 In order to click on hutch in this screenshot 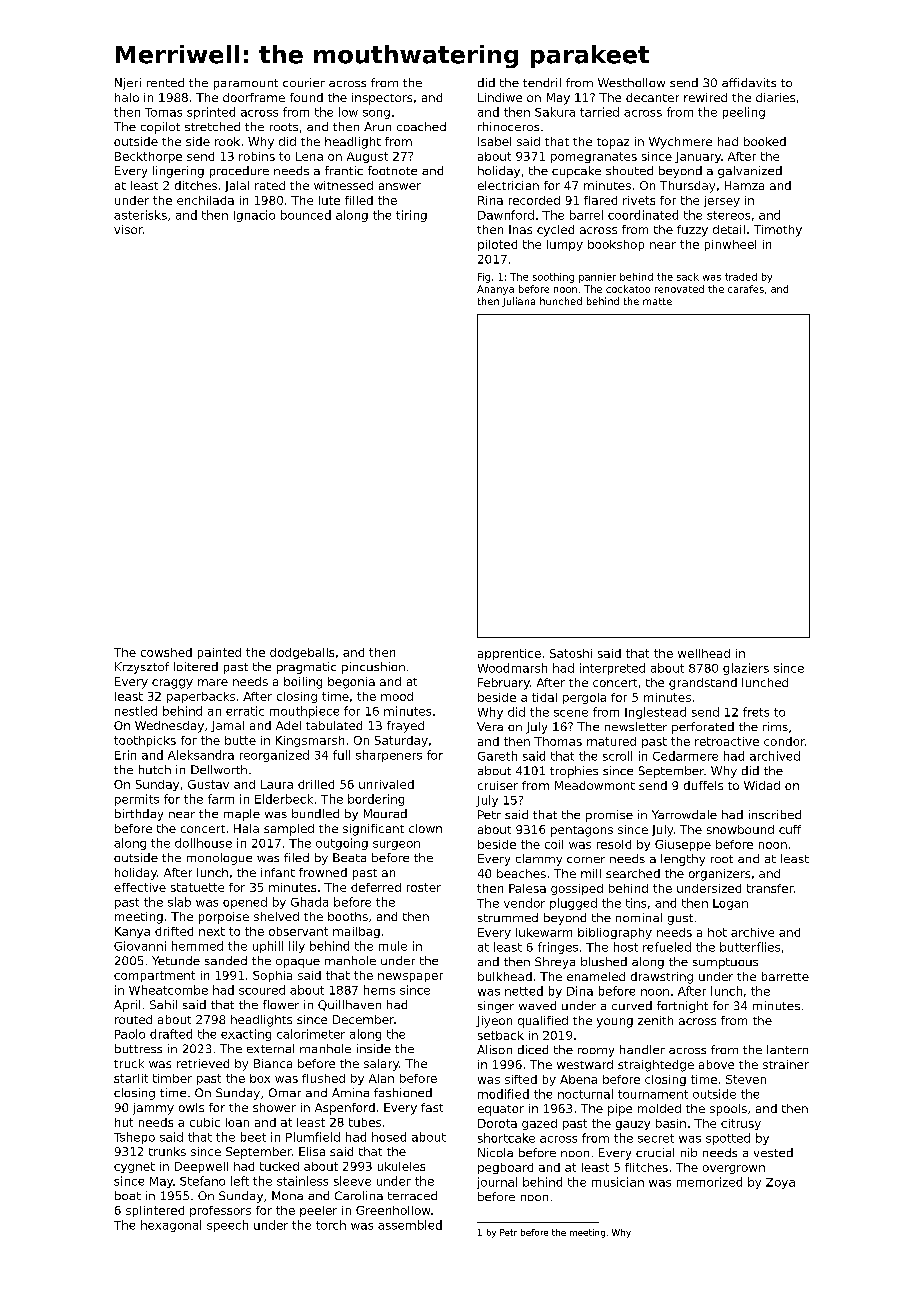, I will do `click(155, 769)`.
